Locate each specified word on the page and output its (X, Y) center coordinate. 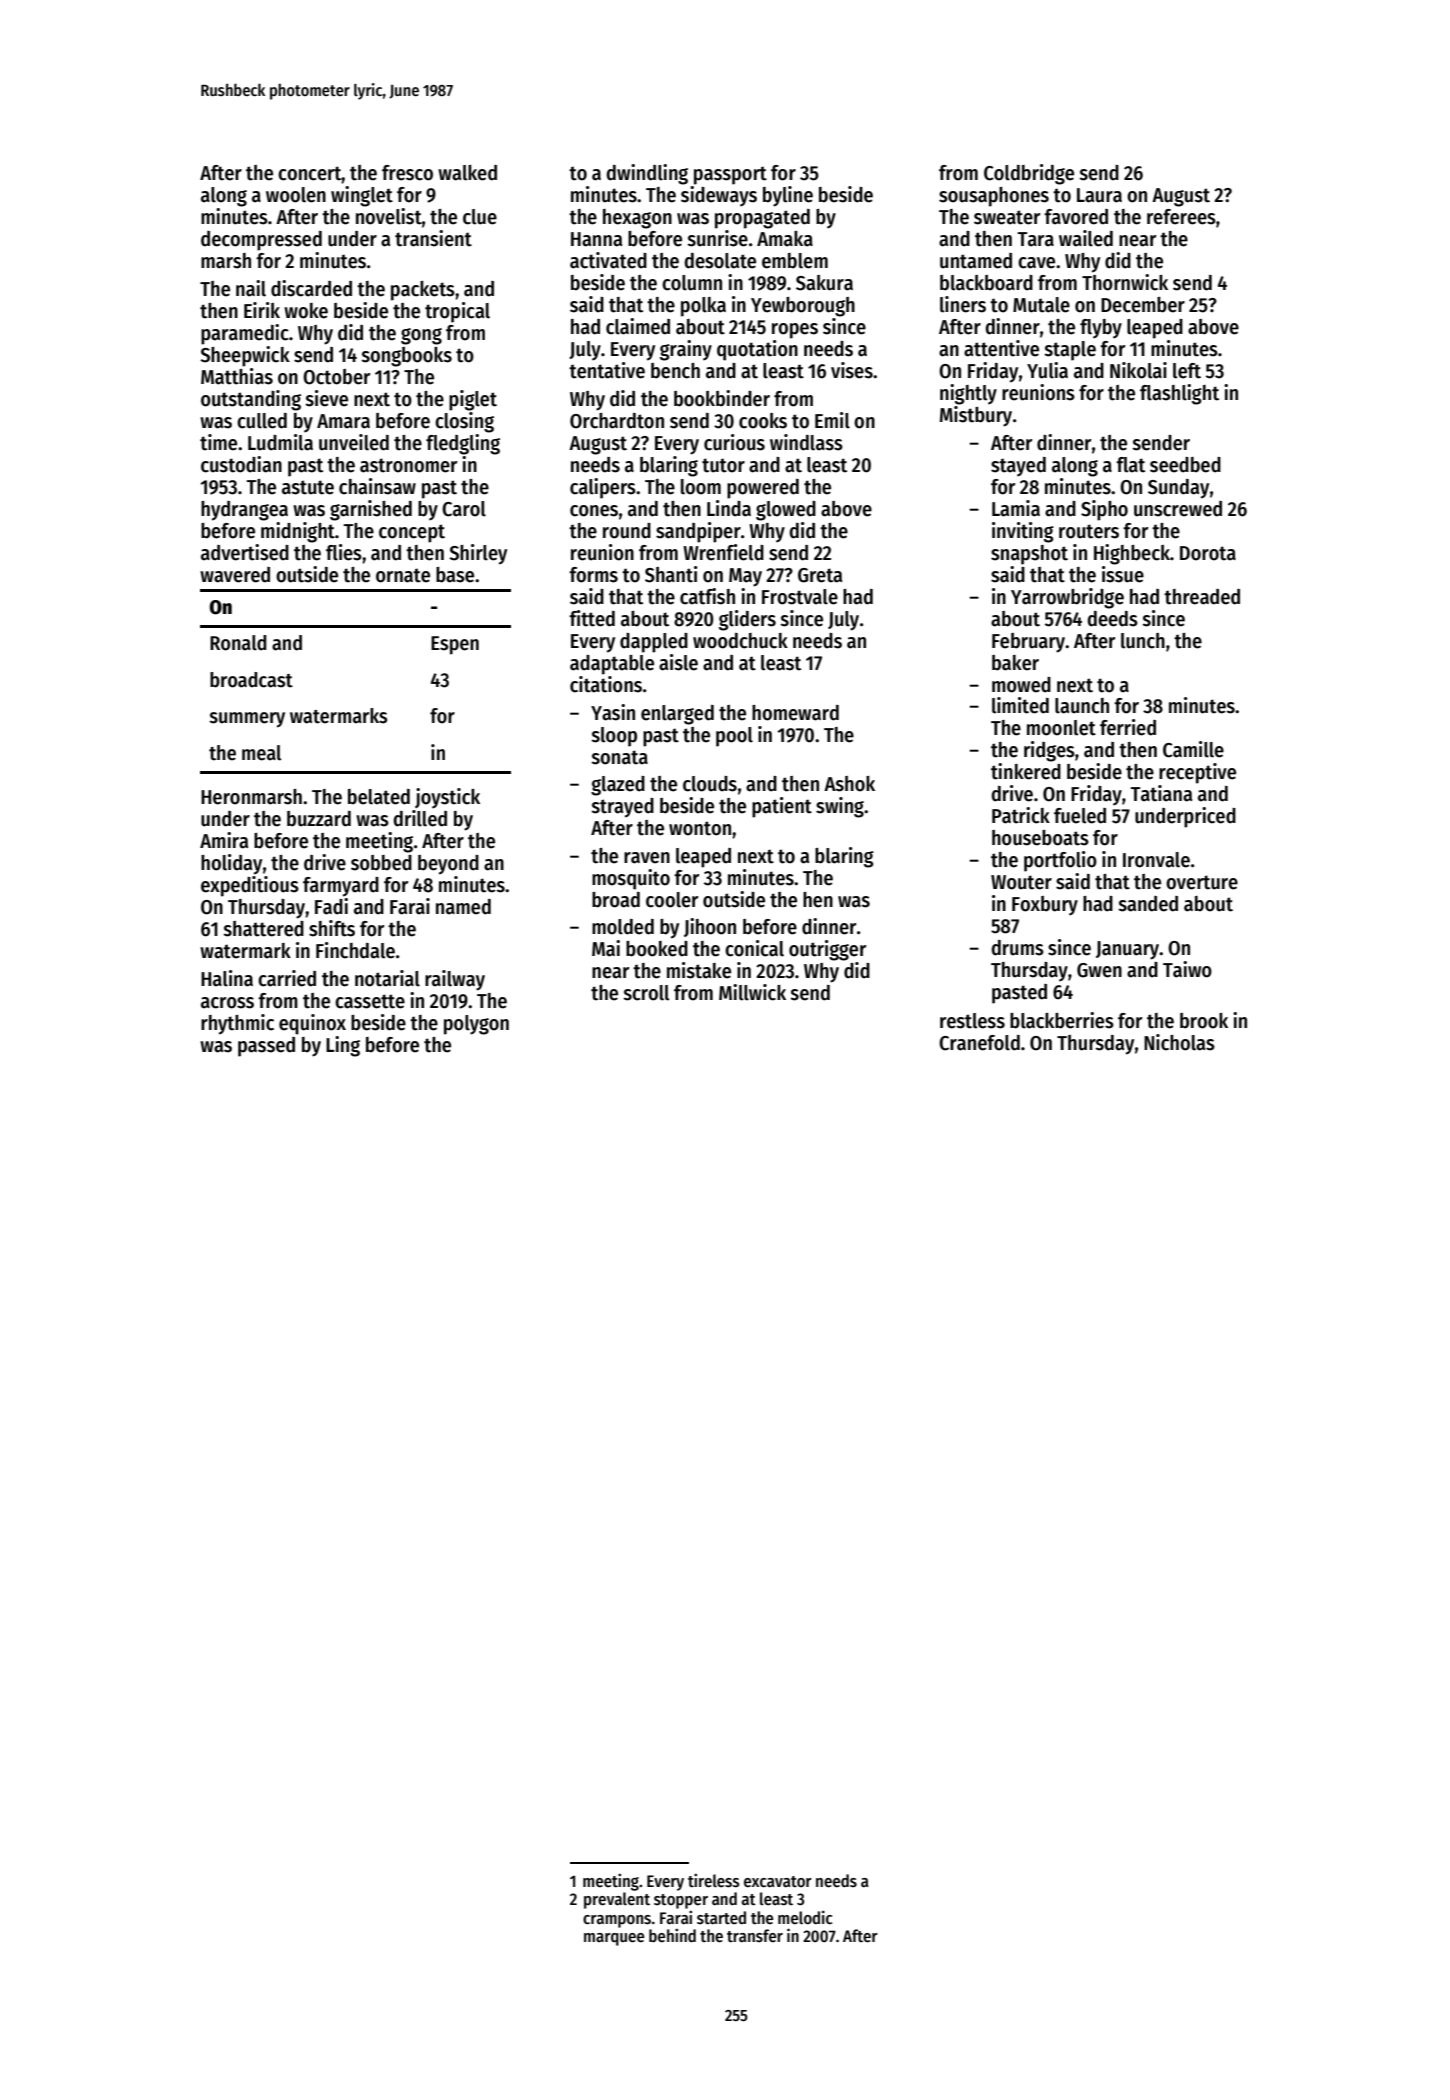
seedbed (1185, 465)
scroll (646, 993)
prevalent (617, 1900)
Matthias (237, 376)
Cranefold (979, 1043)
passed (266, 1047)
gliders (747, 620)
